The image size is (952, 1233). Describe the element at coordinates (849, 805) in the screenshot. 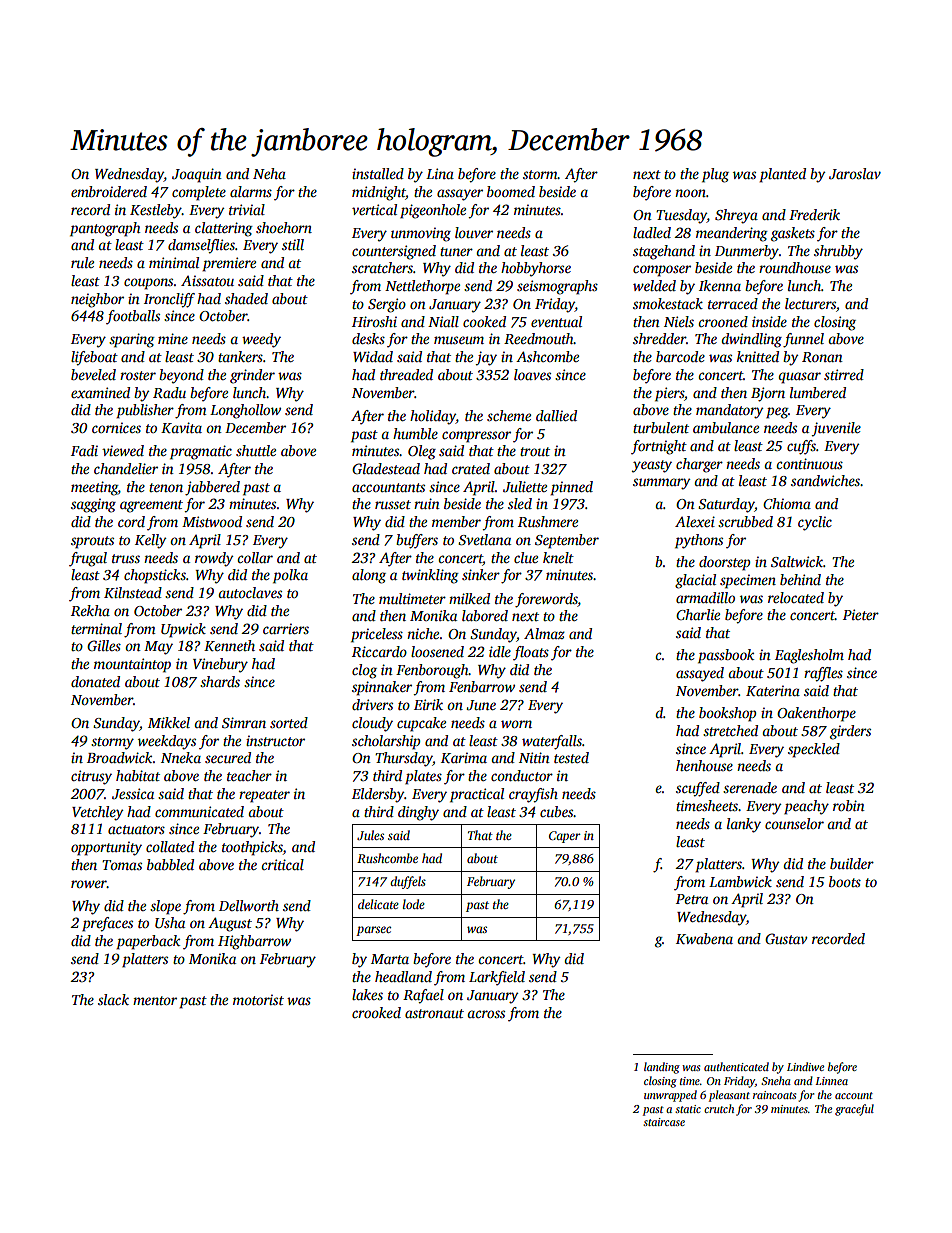

I see `robin` at that location.
